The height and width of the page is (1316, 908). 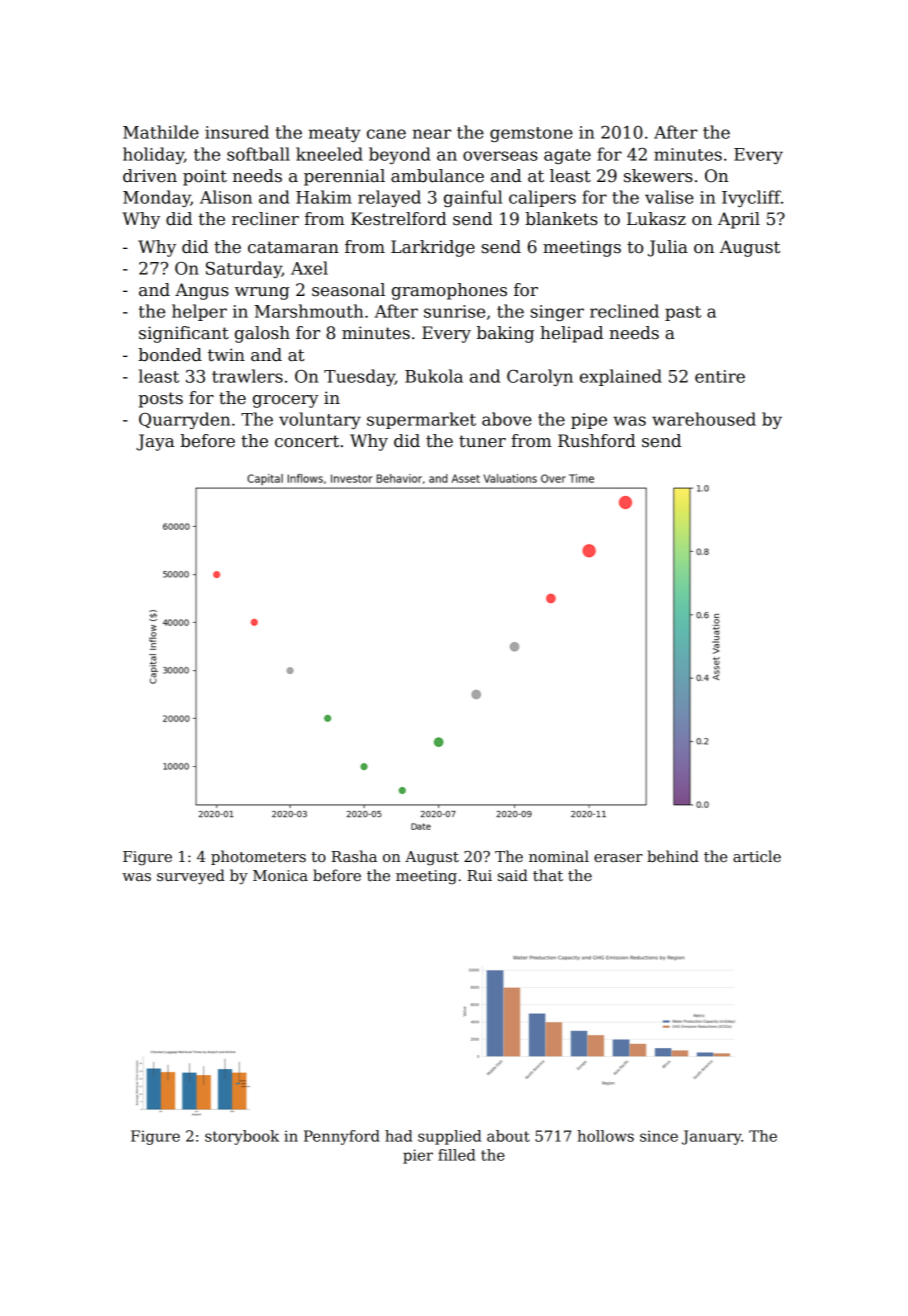 What do you see at coordinates (482, 441) in the page?
I see `tuner` at bounding box center [482, 441].
